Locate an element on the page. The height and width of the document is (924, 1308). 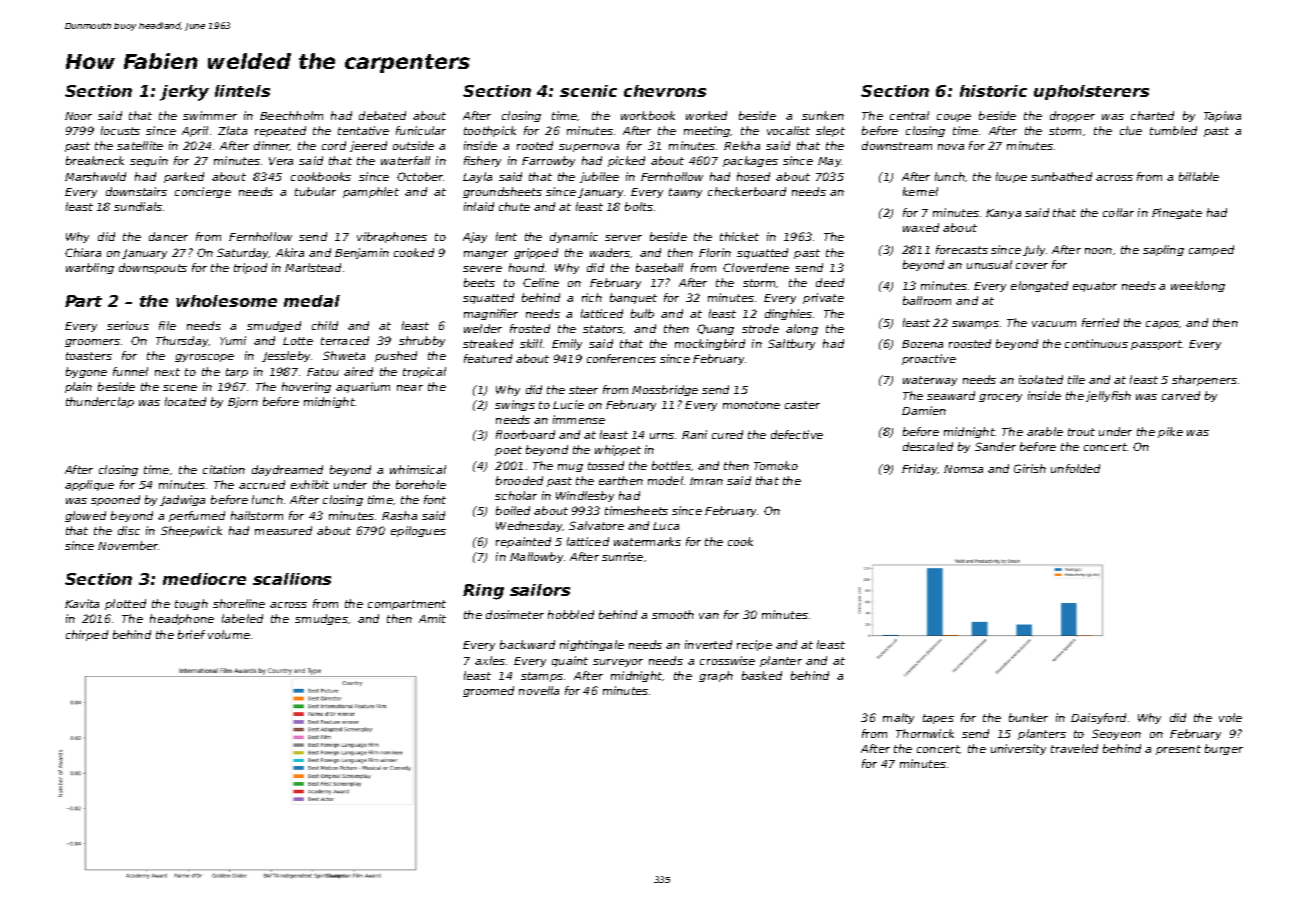
Zlata is located at coordinates (232, 130).
